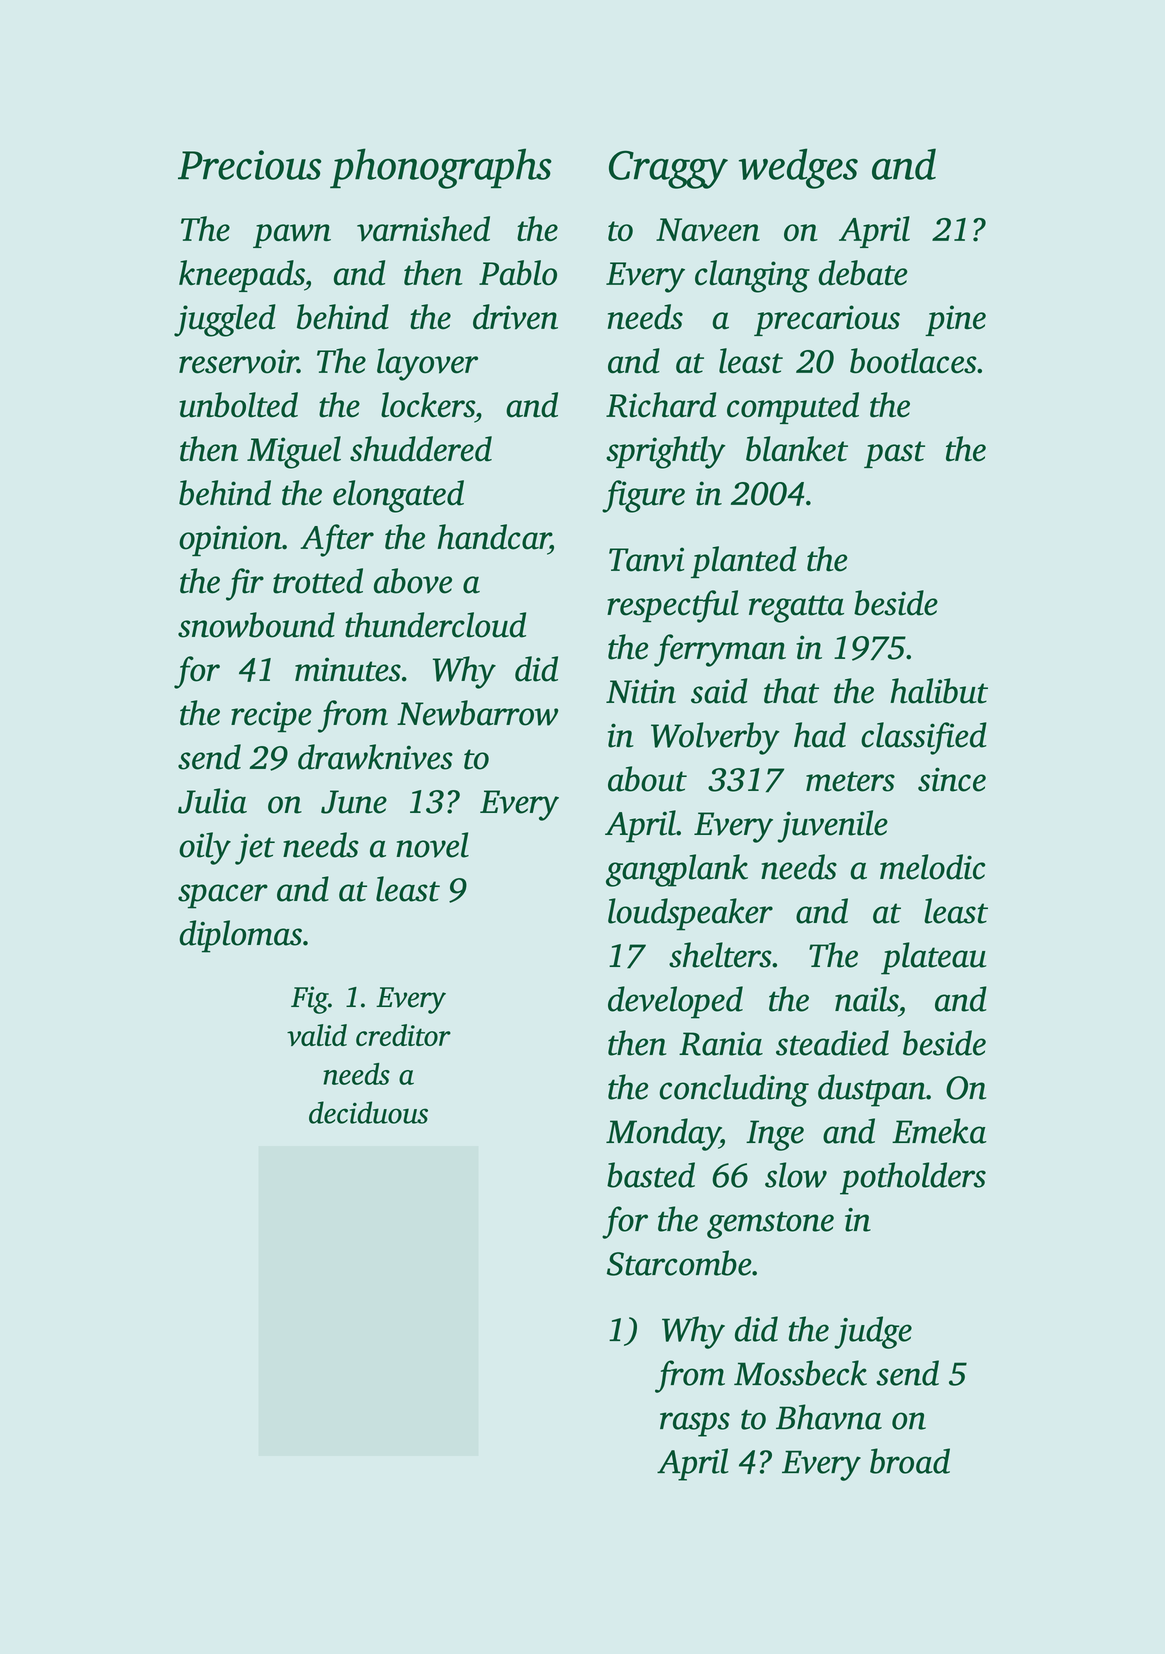  I want to click on Mossbeck, so click(800, 1373).
